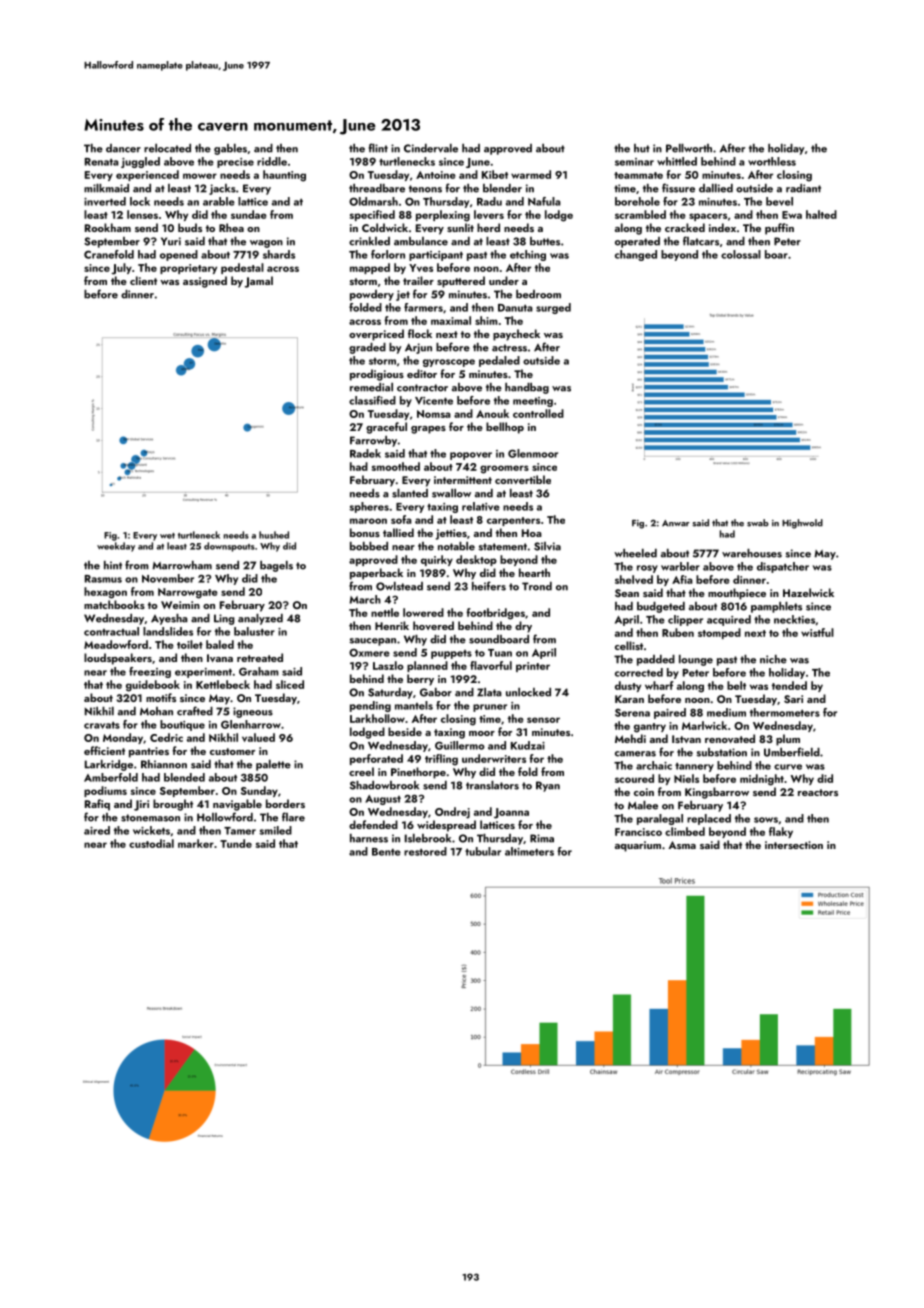  What do you see at coordinates (792, 752) in the page?
I see `Umberfield` at bounding box center [792, 752].
